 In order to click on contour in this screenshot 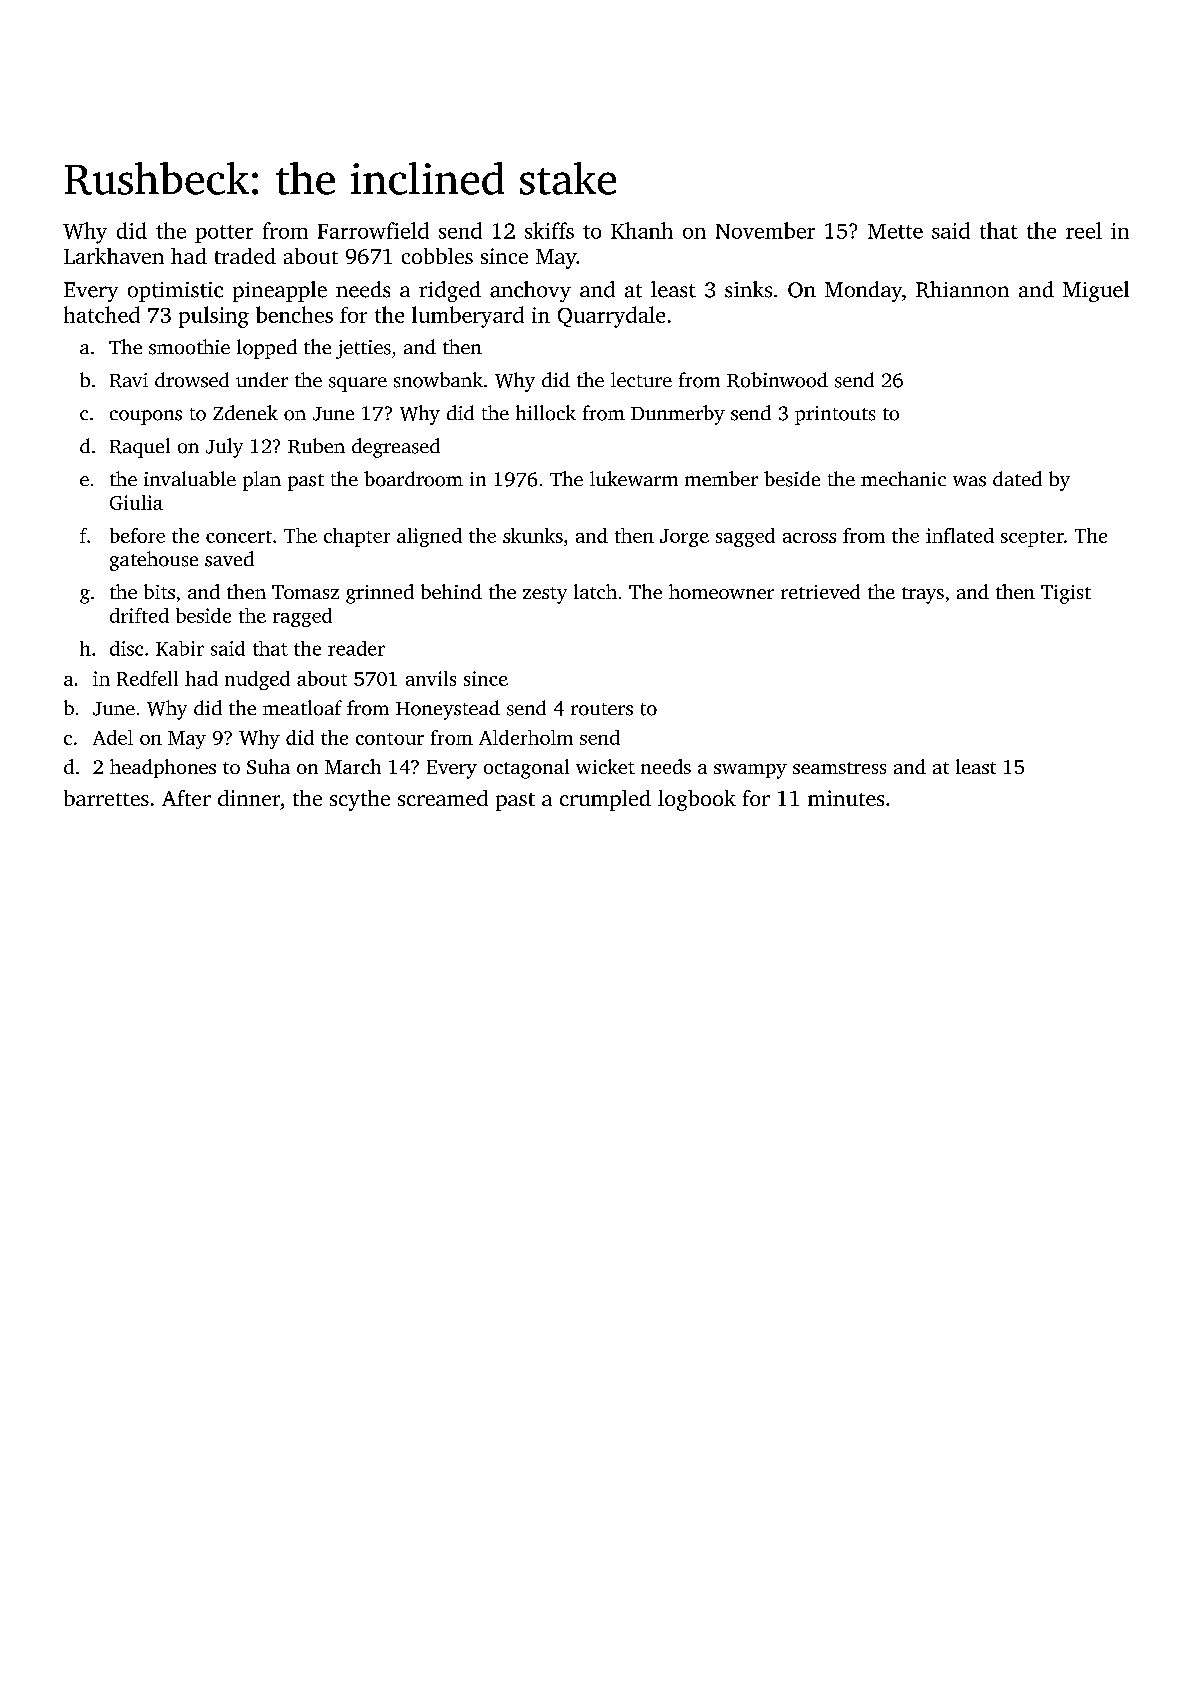, I will do `click(390, 739)`.
